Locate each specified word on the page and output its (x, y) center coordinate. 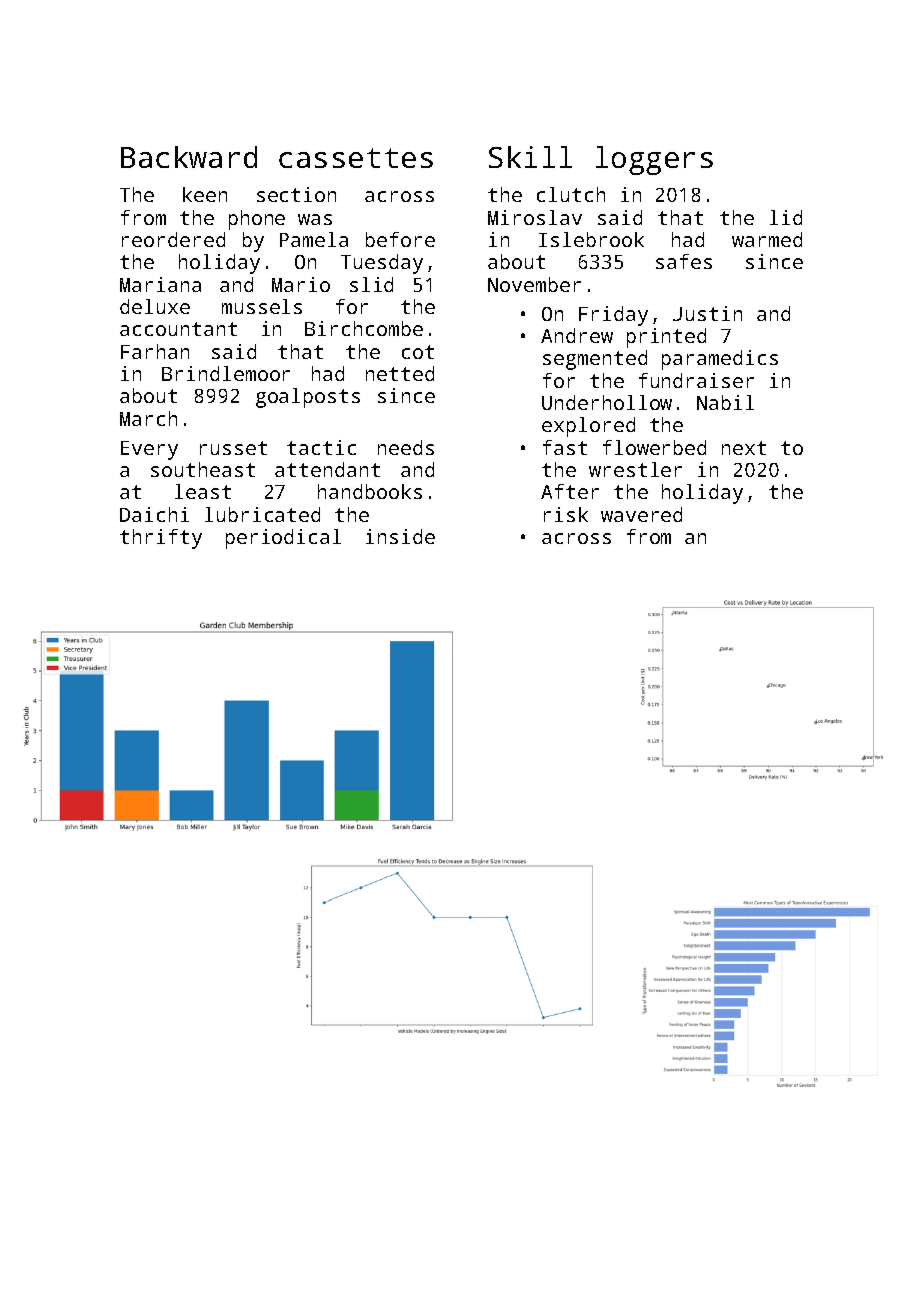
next (744, 448)
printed (666, 338)
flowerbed (654, 447)
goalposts (308, 398)
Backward (189, 157)
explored (588, 427)
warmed (767, 239)
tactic (321, 447)
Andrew (577, 335)
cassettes (356, 158)
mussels (262, 306)
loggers (654, 160)
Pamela (314, 239)
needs (406, 447)
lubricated (262, 514)
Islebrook (591, 239)
